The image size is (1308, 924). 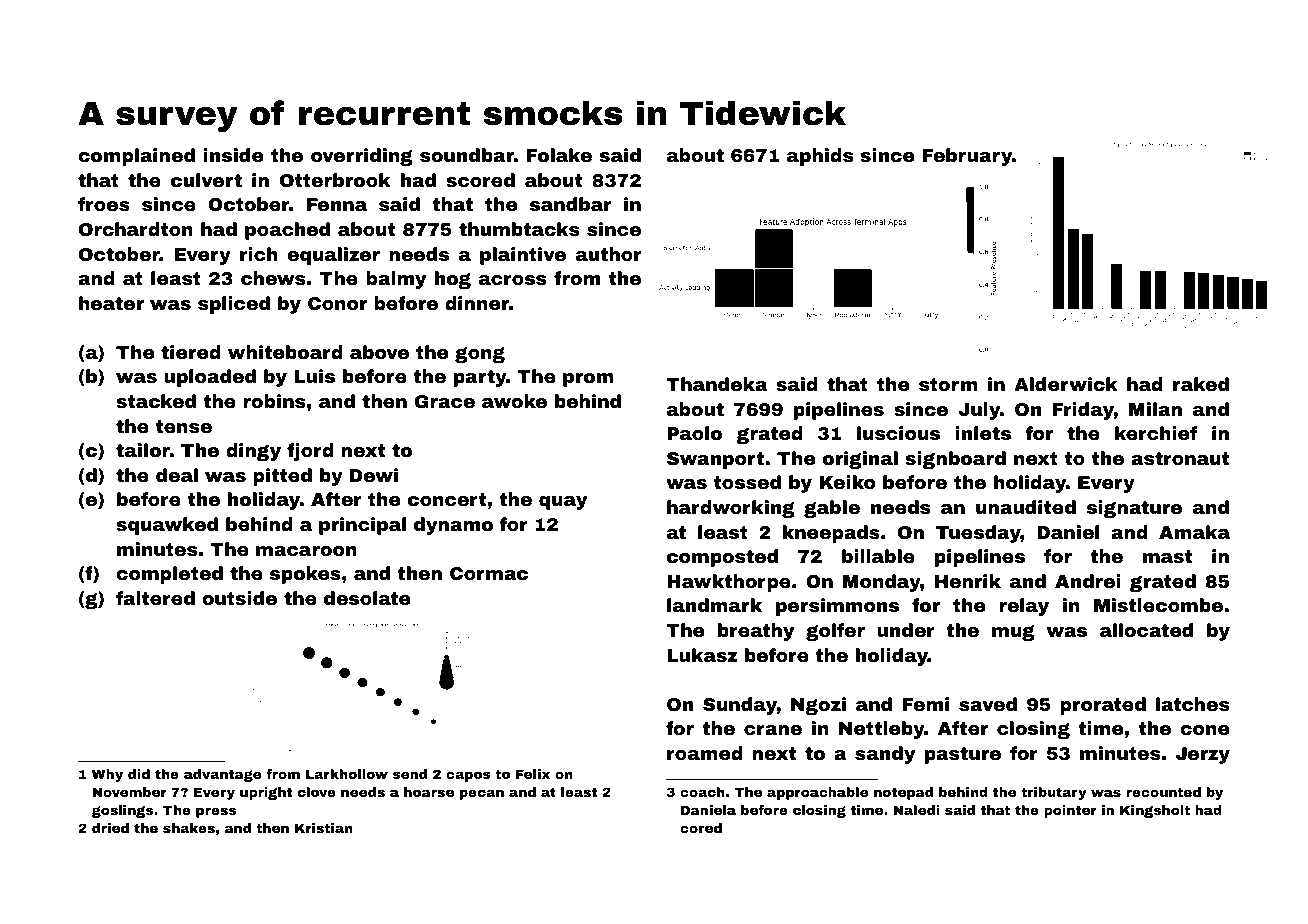 What do you see at coordinates (559, 155) in the screenshot?
I see `Folake` at bounding box center [559, 155].
